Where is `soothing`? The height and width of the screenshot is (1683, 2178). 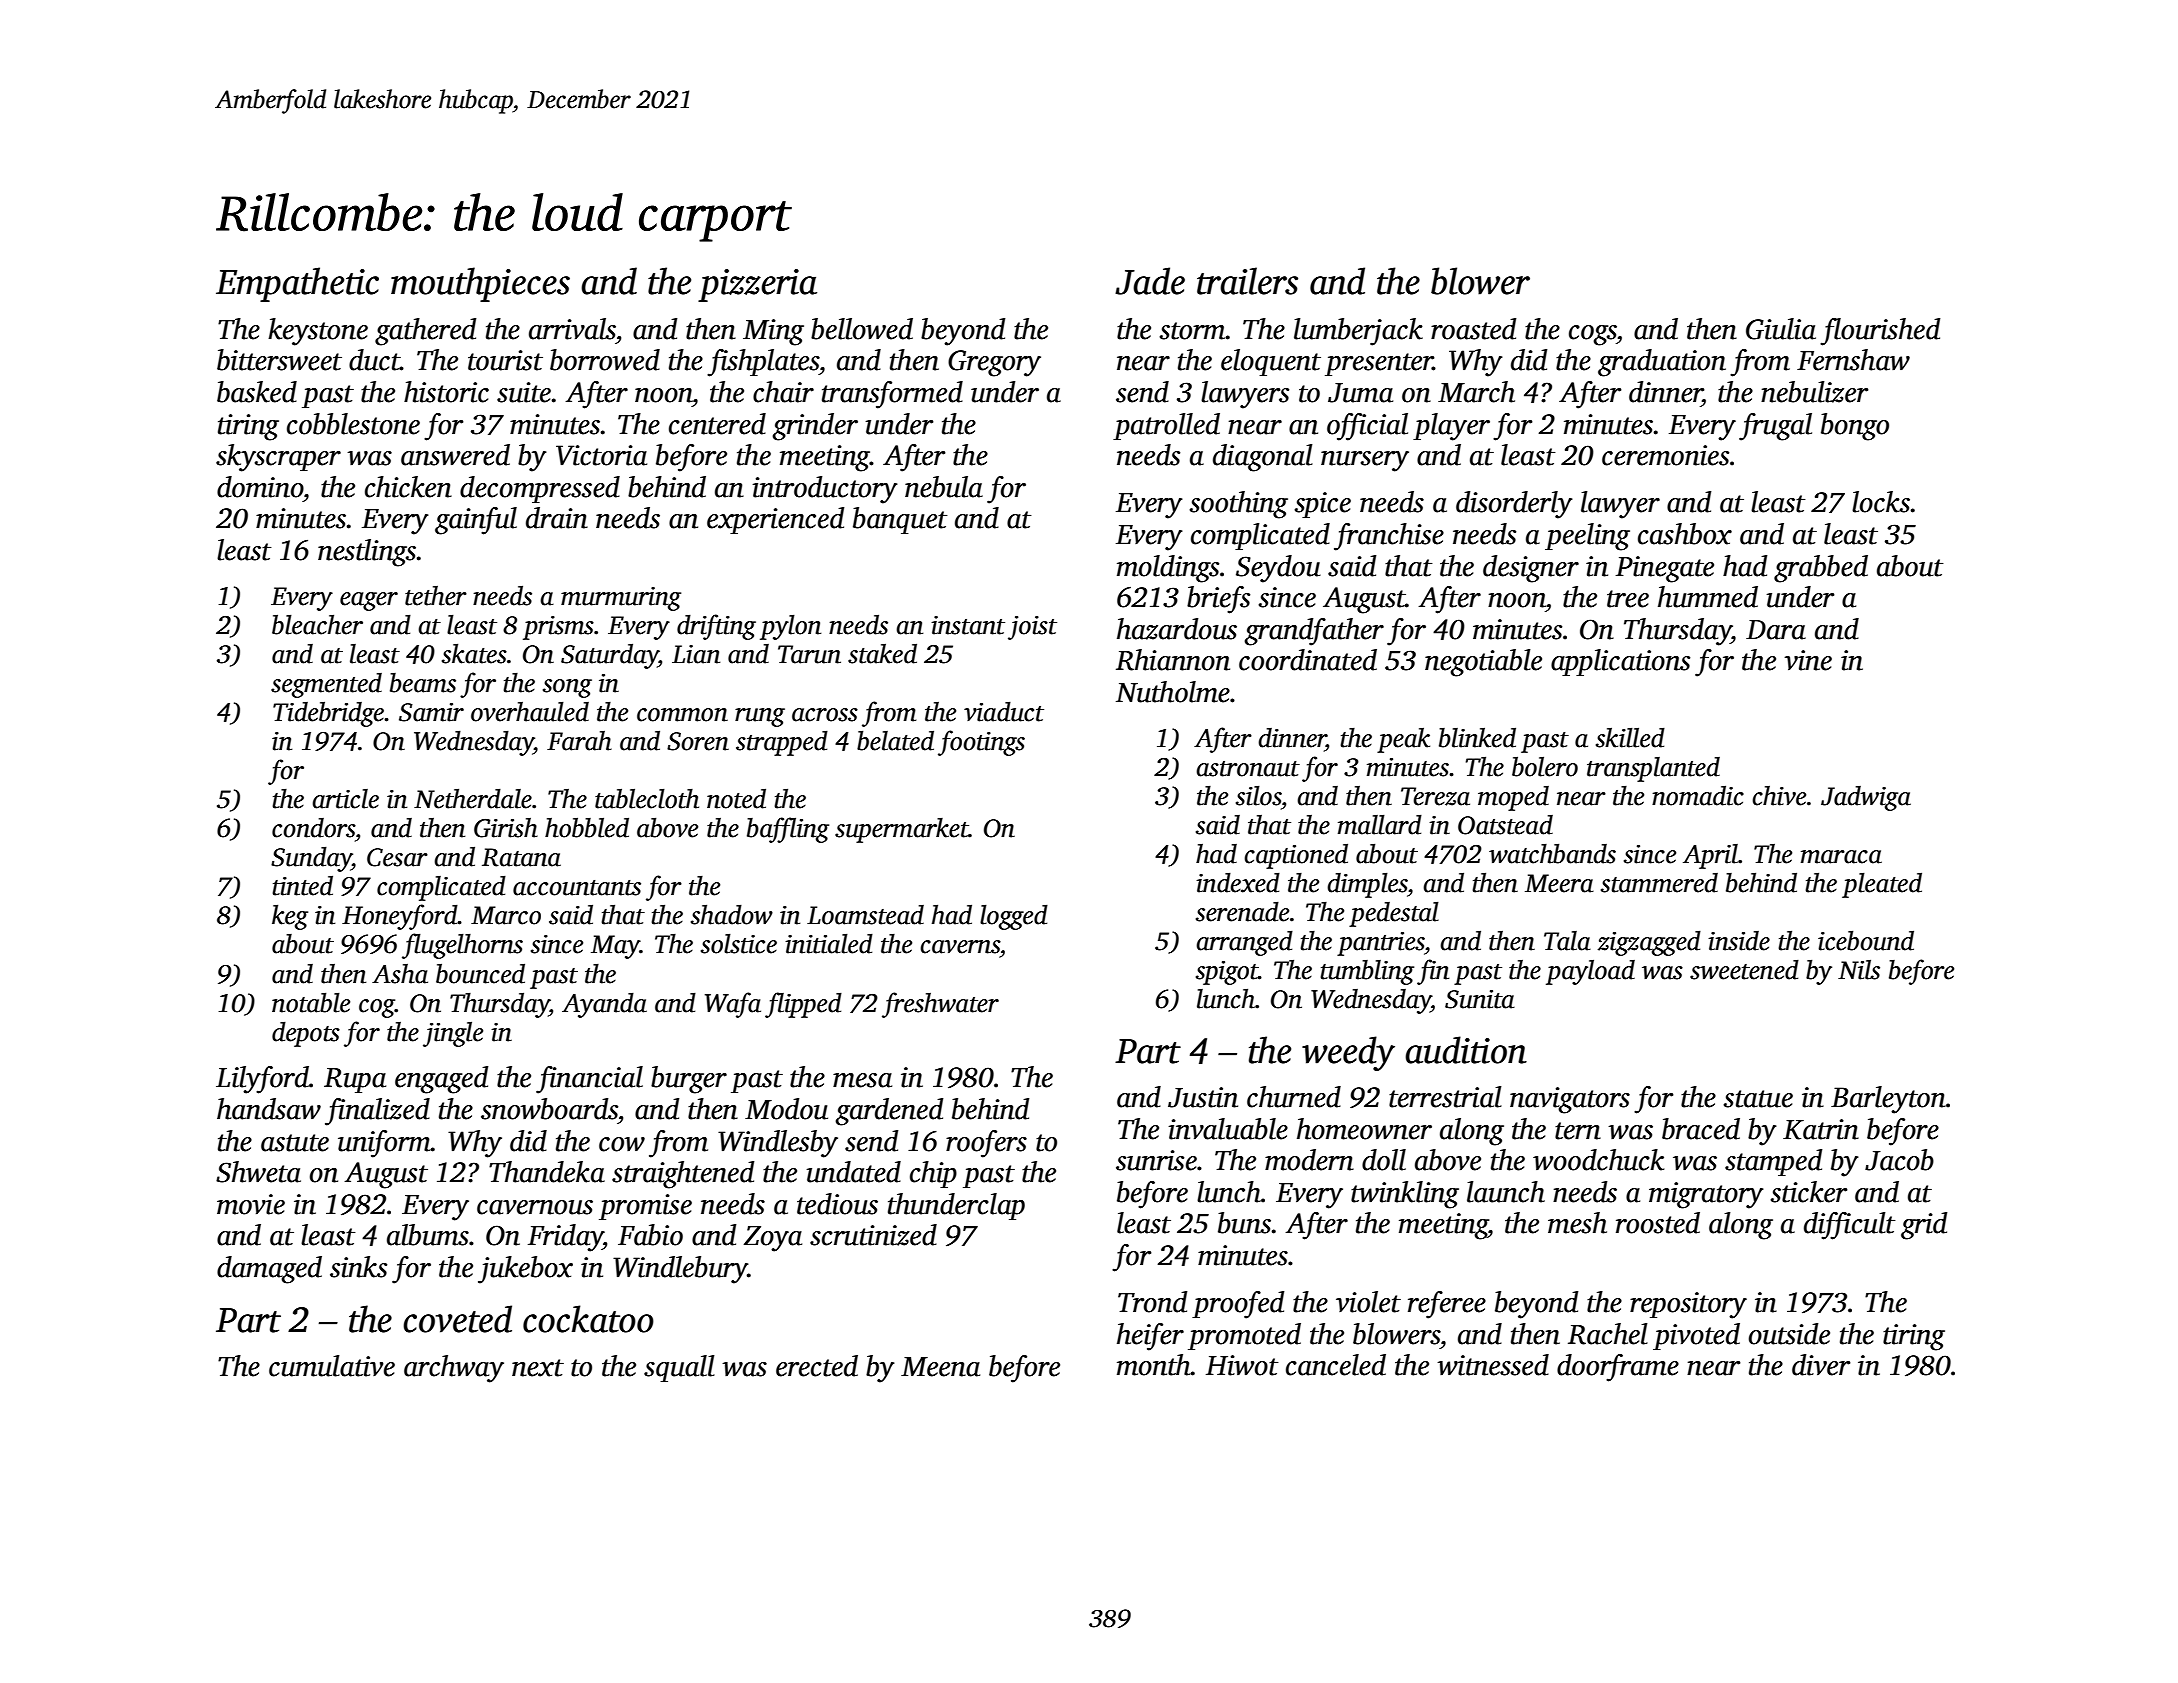 soothing is located at coordinates (1238, 505).
